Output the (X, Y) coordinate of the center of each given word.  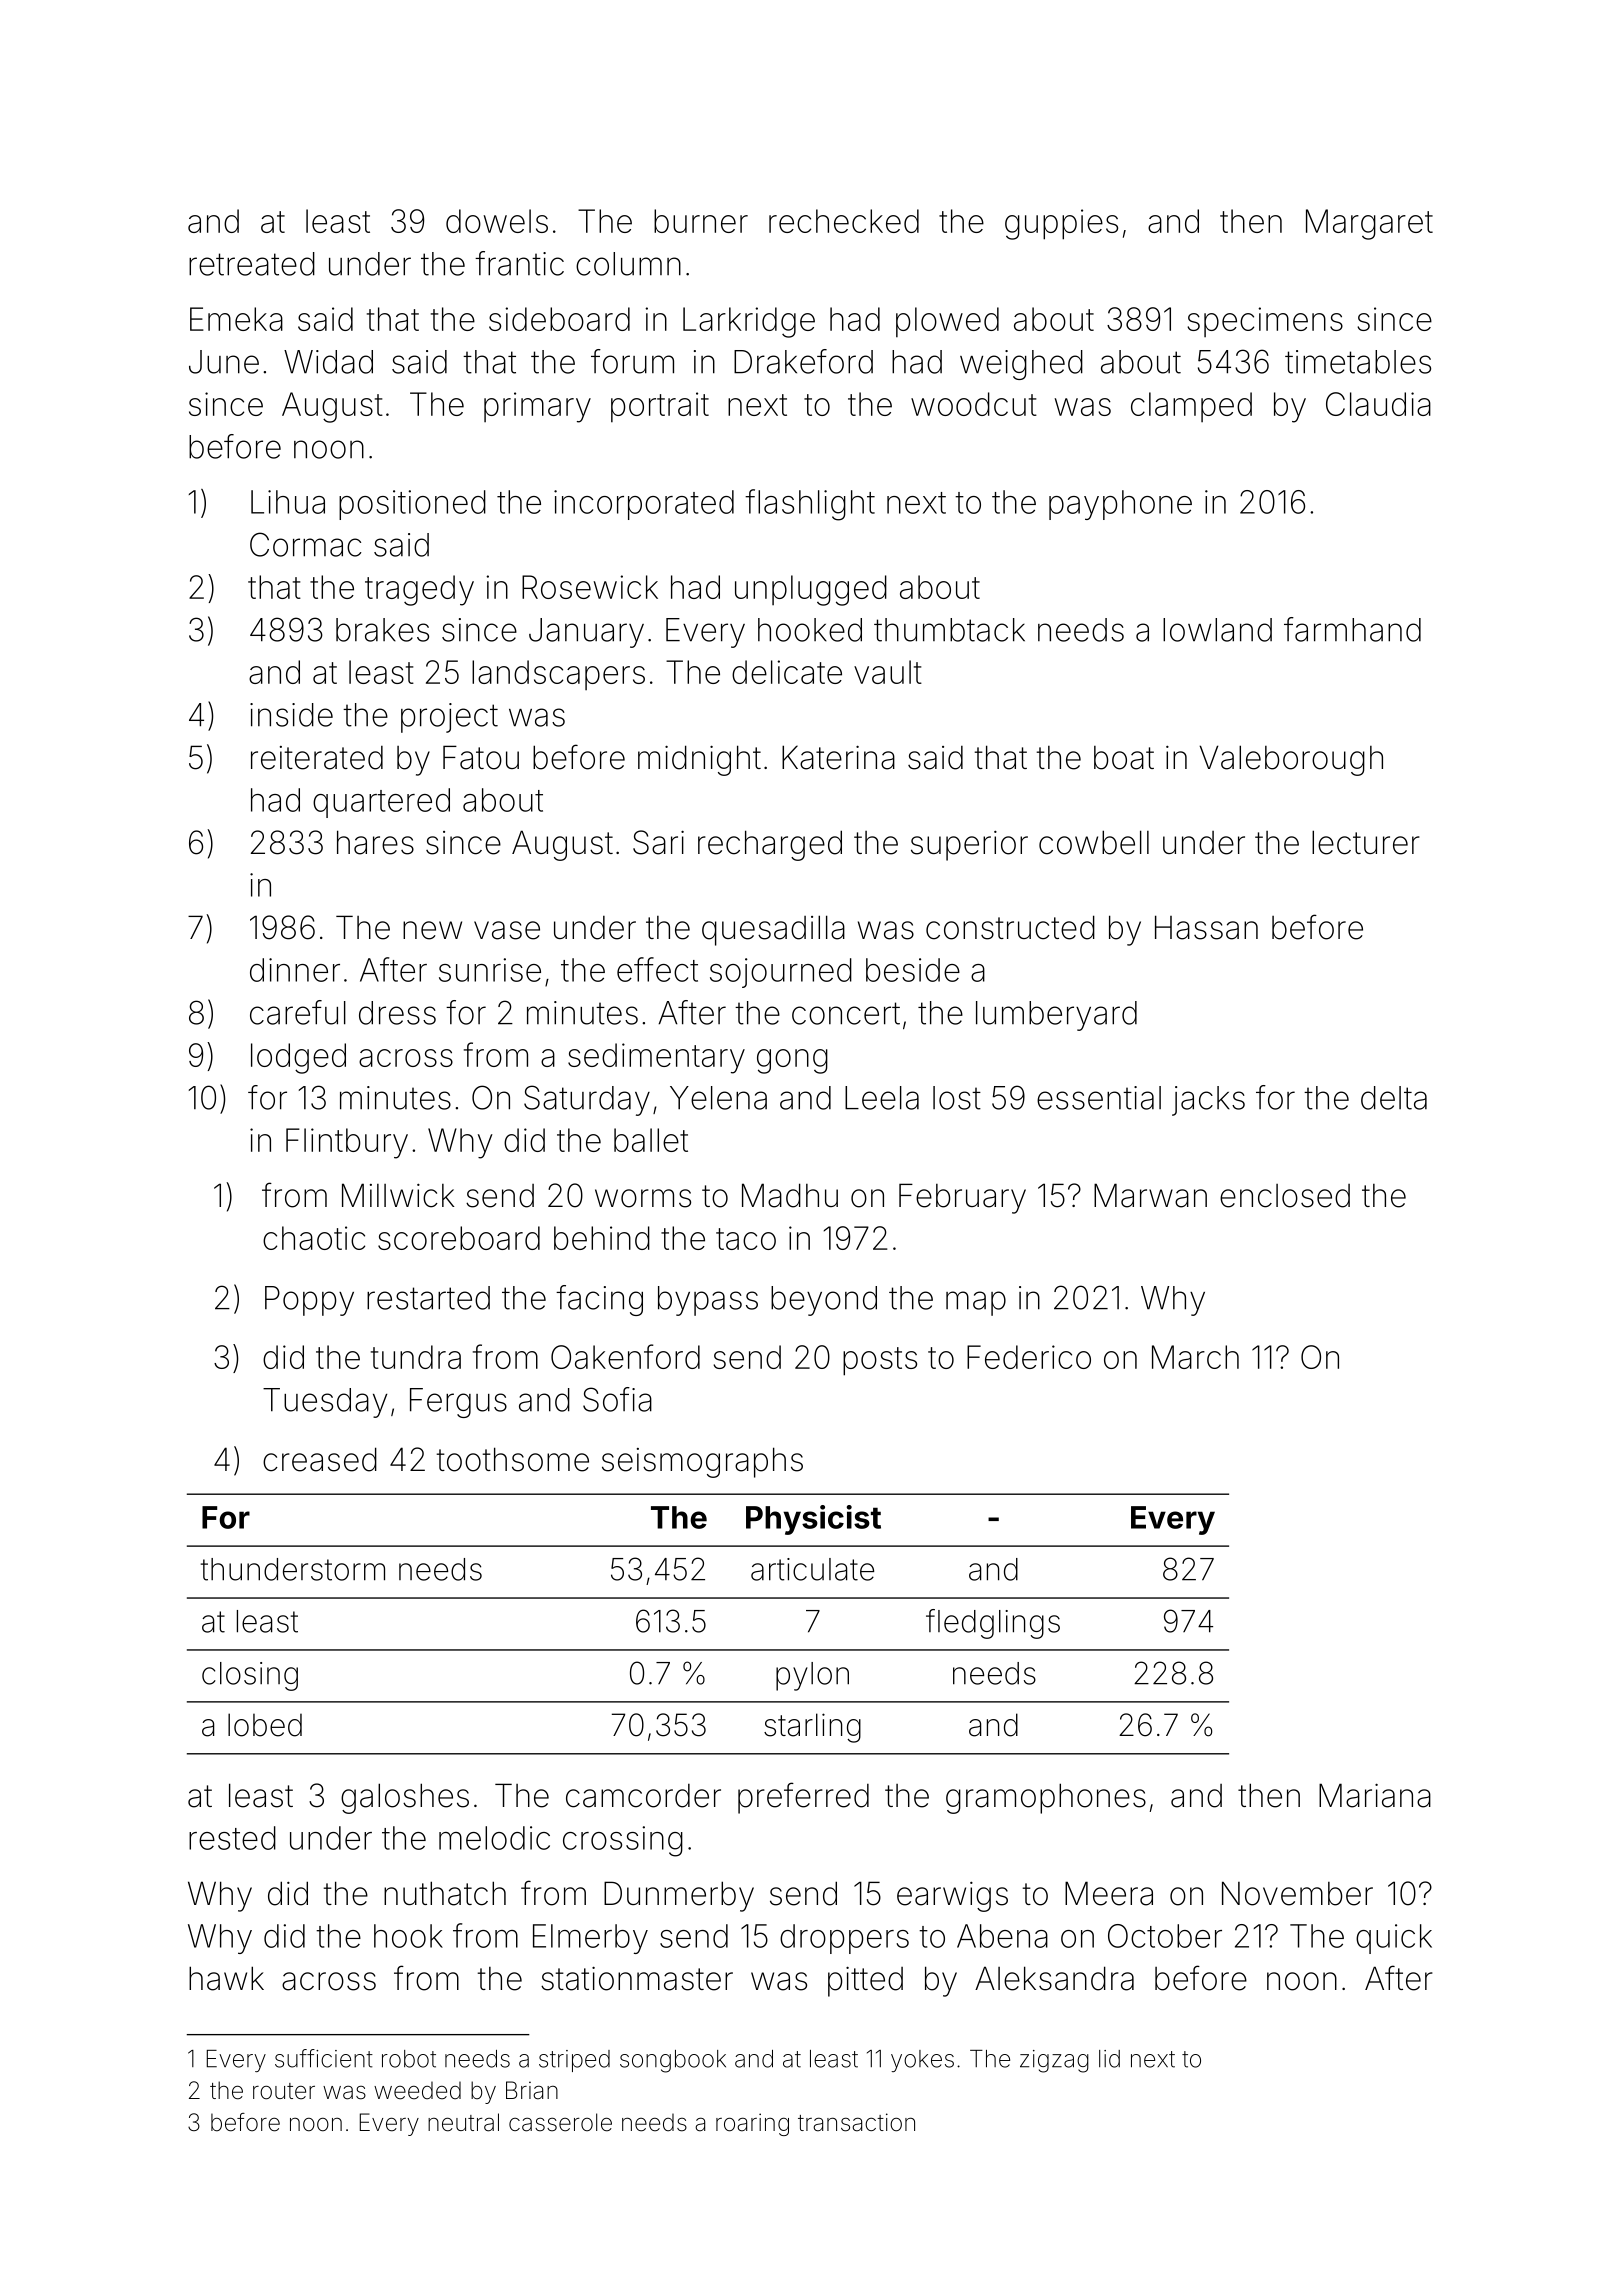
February (962, 1198)
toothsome (513, 1459)
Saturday (587, 1100)
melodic (494, 1838)
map (976, 1303)
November (1297, 1893)
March (1195, 1357)
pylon (812, 1676)
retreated (252, 264)
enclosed (1285, 1196)
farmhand (1352, 629)
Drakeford (803, 361)
